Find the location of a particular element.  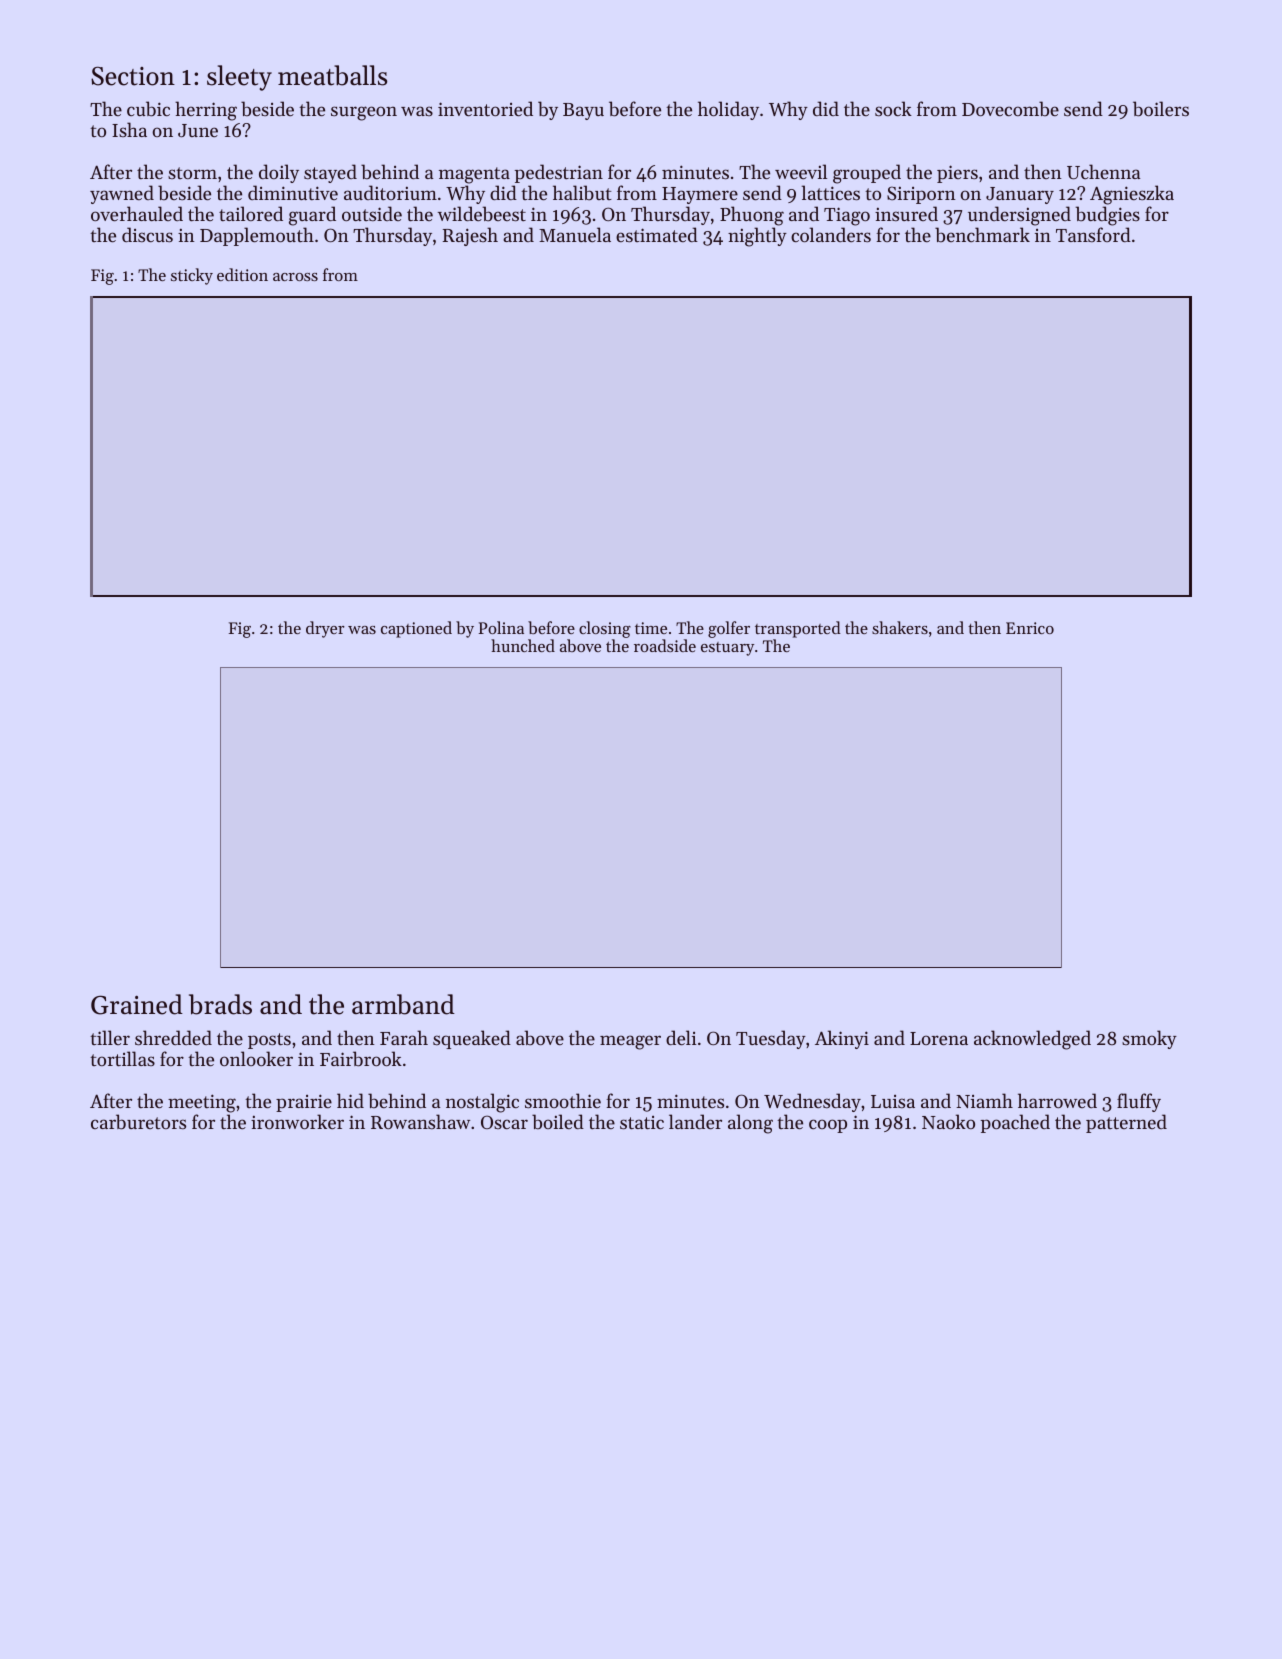

Enrico is located at coordinates (1030, 628).
